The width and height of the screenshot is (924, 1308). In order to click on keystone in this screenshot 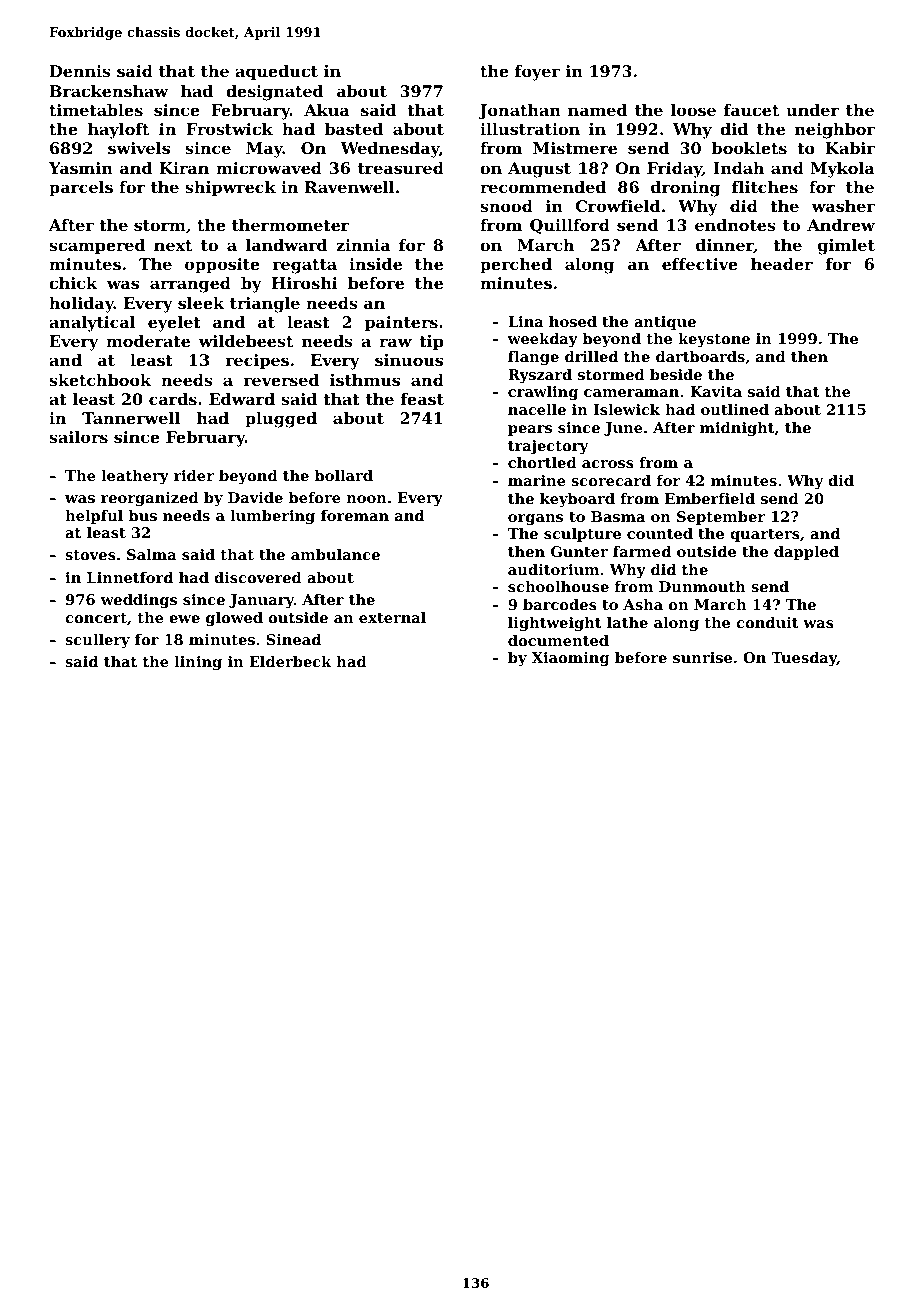, I will do `click(714, 340)`.
